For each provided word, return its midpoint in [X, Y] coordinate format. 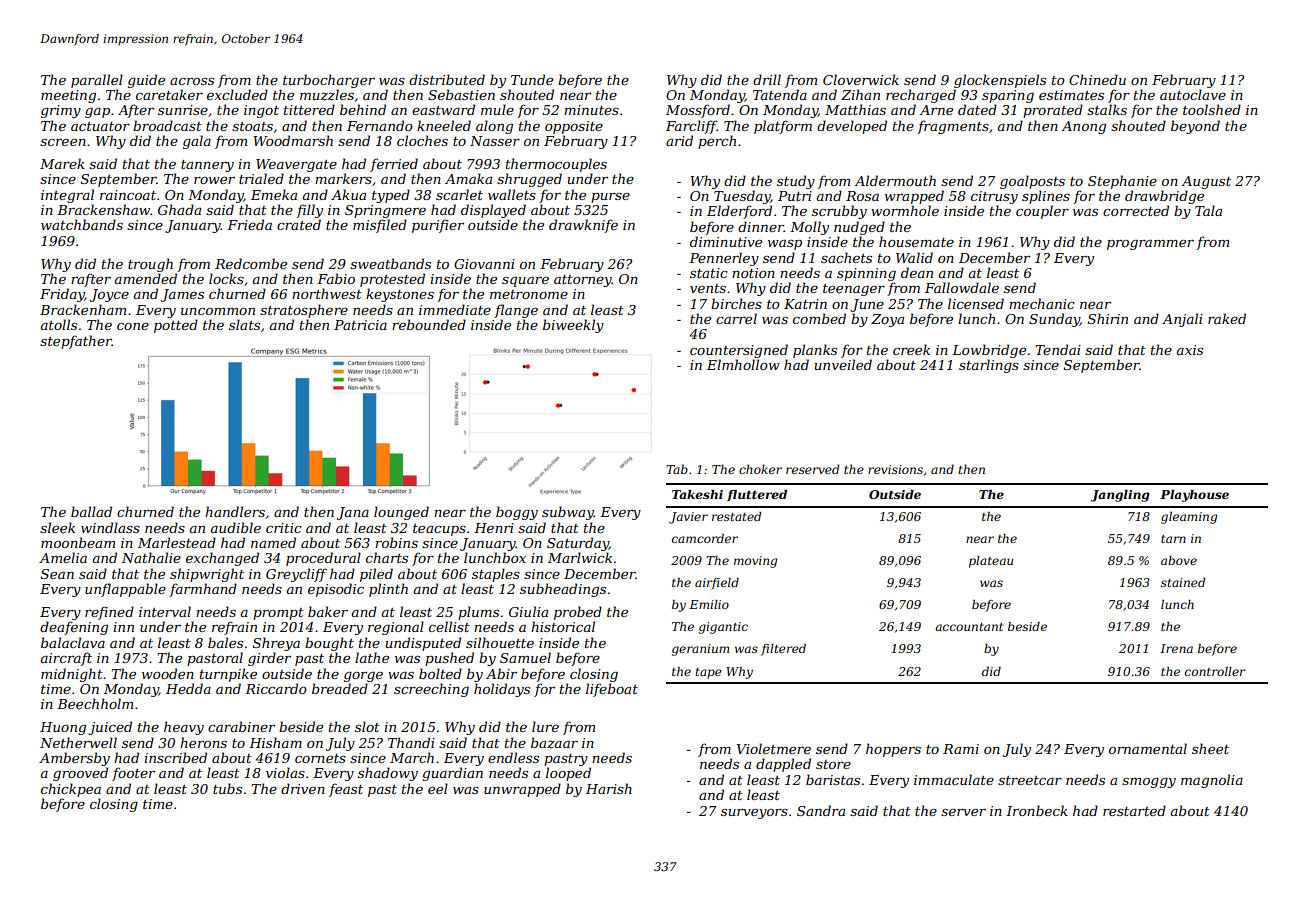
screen [63, 142]
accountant [969, 627]
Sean [57, 574]
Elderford [739, 212]
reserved [813, 469]
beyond [1195, 127]
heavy [184, 728]
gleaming [1189, 518]
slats [244, 324]
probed [578, 613]
